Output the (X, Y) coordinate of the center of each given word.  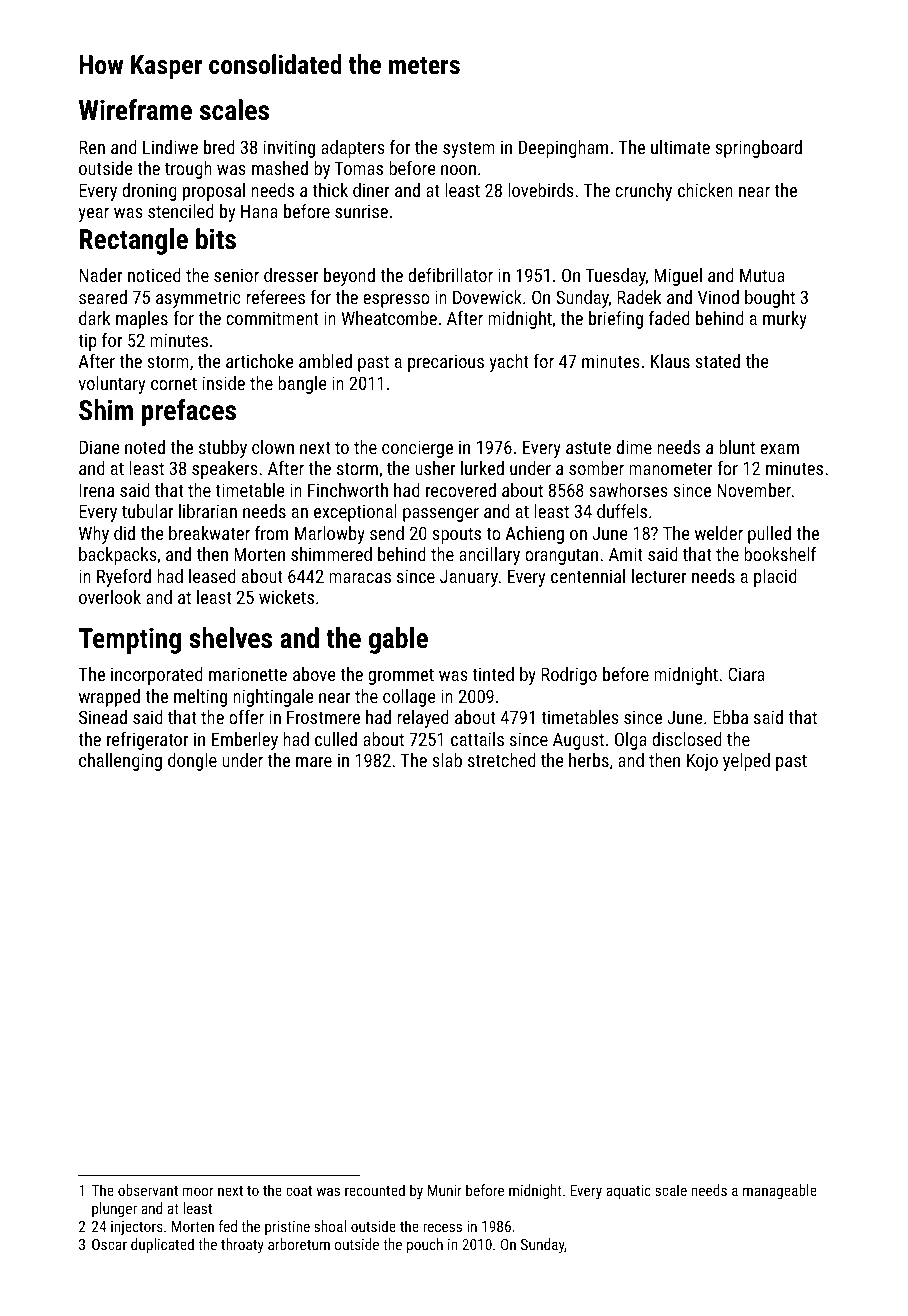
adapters (353, 149)
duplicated (162, 1245)
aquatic (628, 1192)
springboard (758, 149)
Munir (445, 1190)
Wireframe (135, 110)
